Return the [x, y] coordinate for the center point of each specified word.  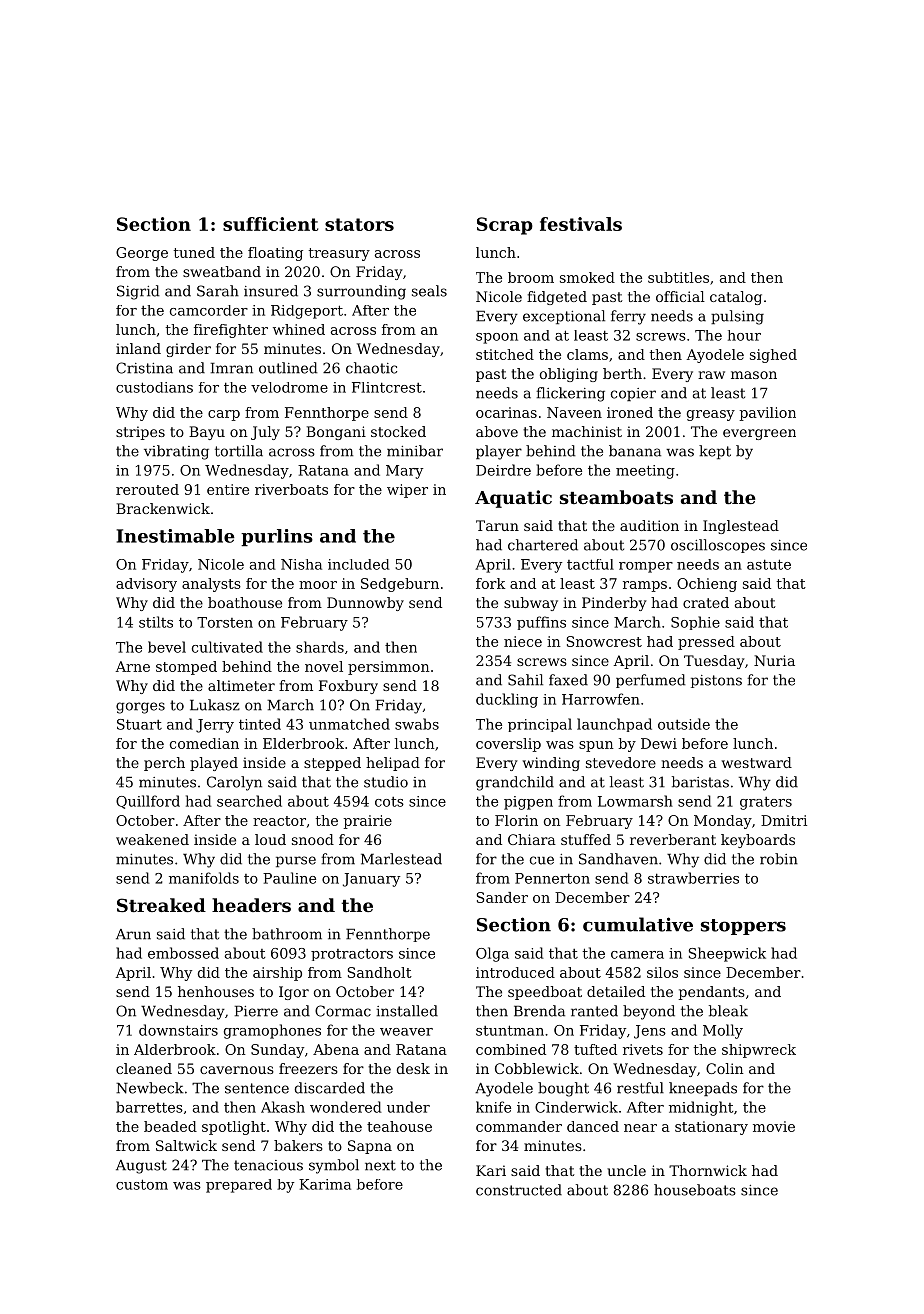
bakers [298, 1145]
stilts [156, 622]
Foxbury [348, 687]
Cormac [343, 1011]
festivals [581, 224]
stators [359, 224]
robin [779, 859]
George [142, 254]
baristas [700, 782]
